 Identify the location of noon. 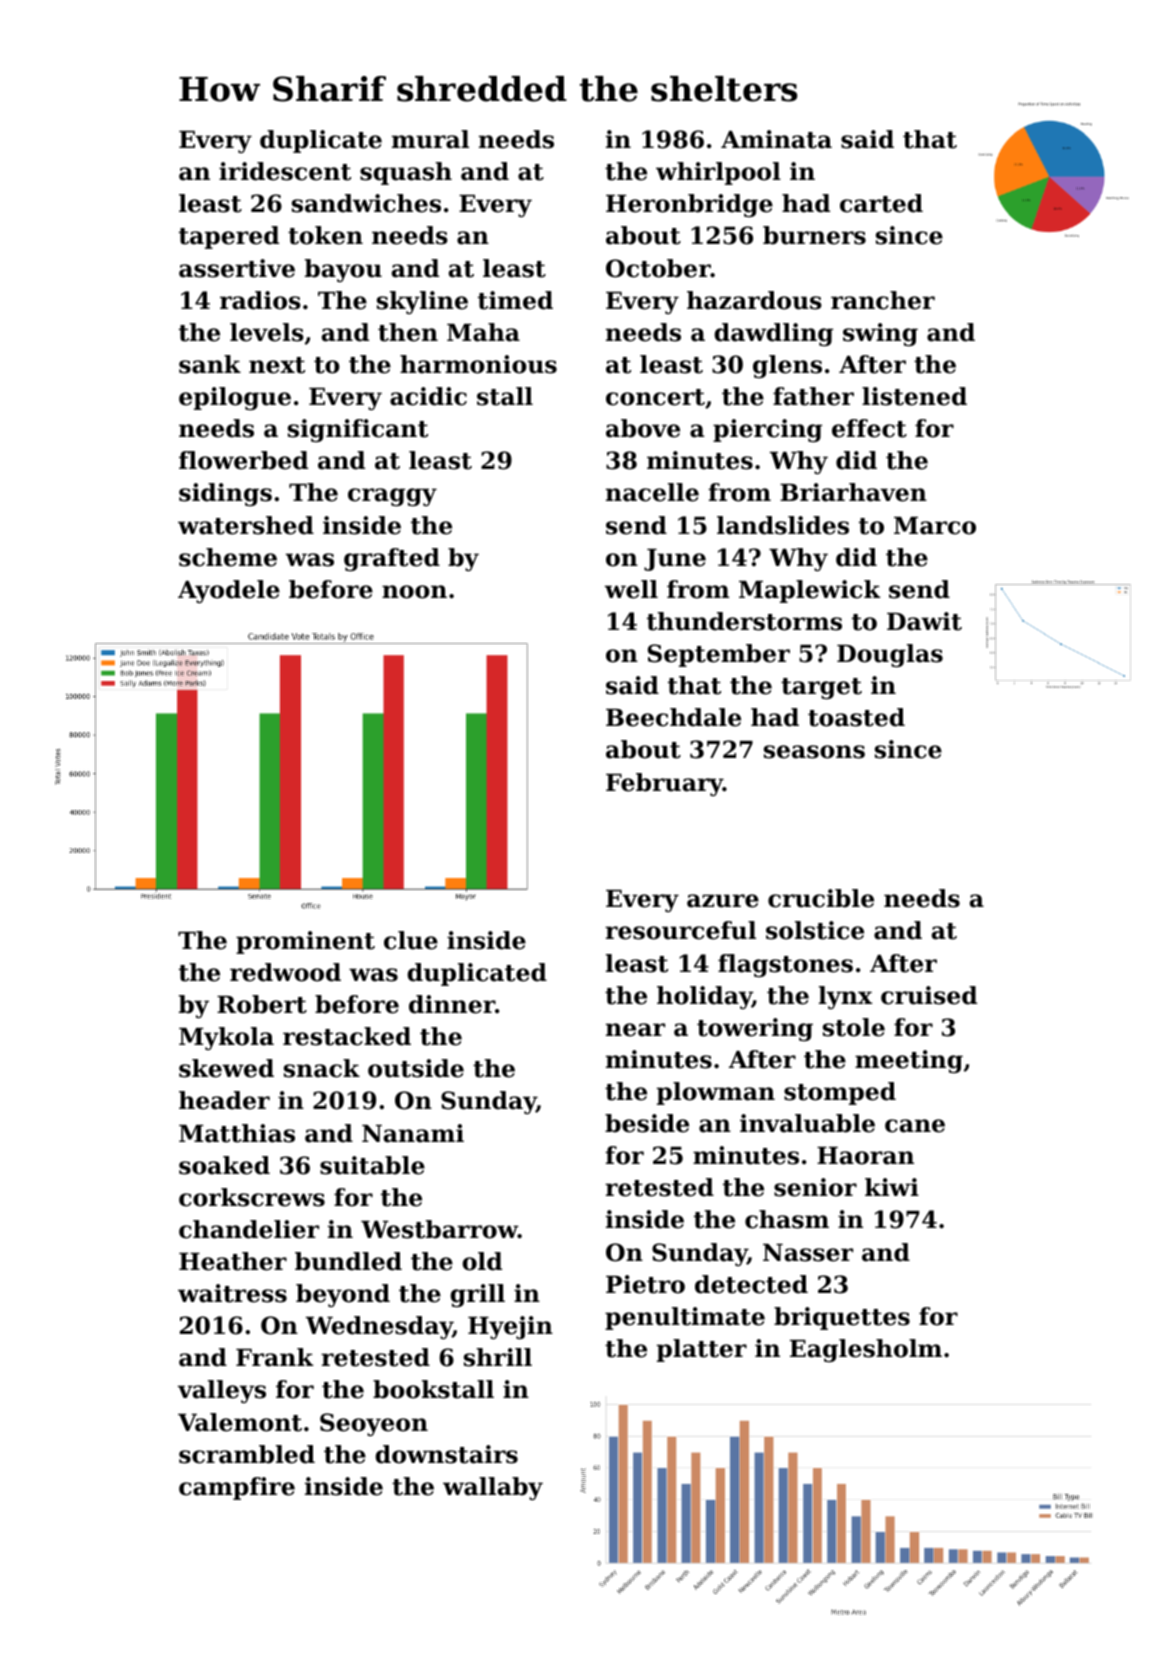
(414, 592).
